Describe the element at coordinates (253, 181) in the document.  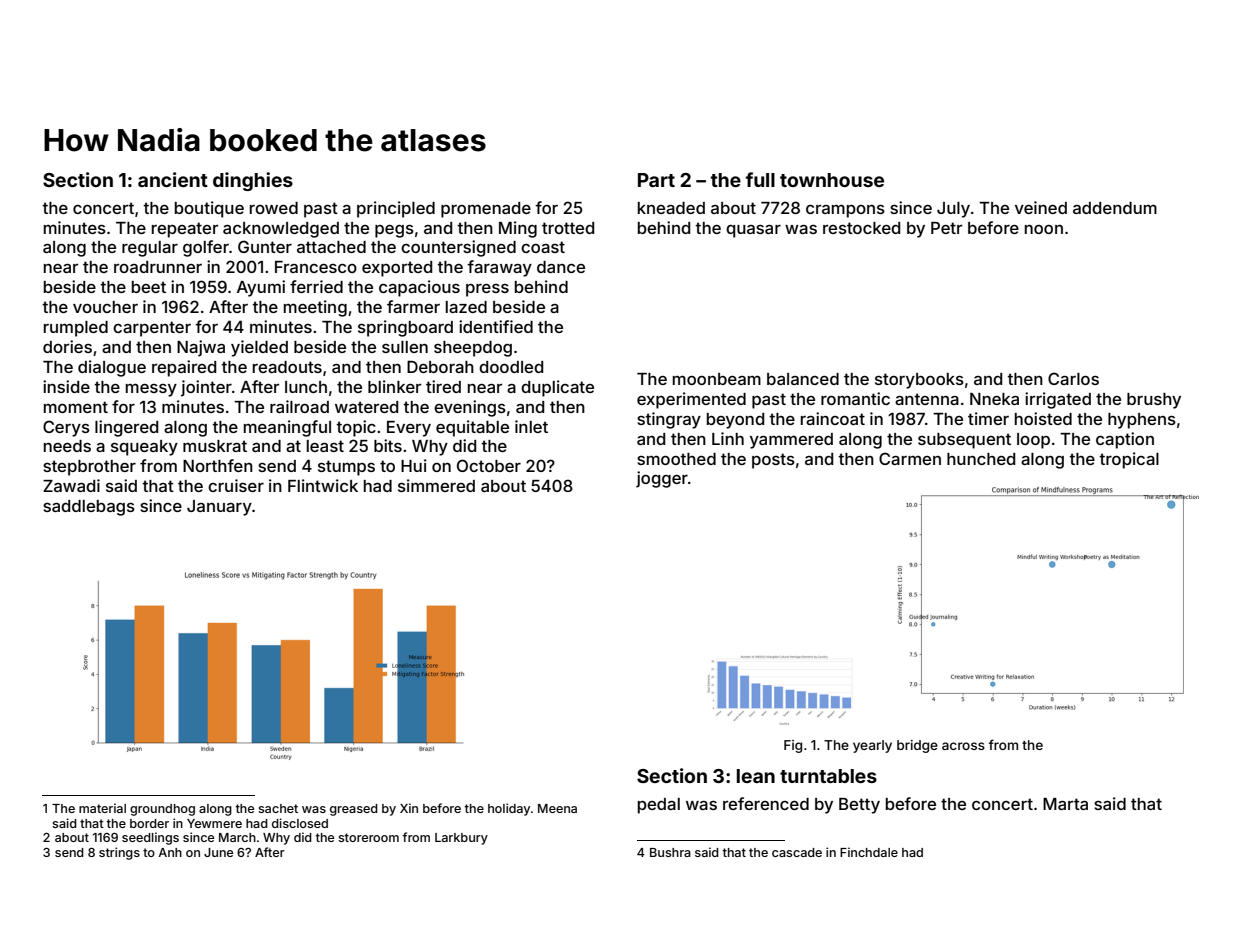
I see `dinghies` at that location.
